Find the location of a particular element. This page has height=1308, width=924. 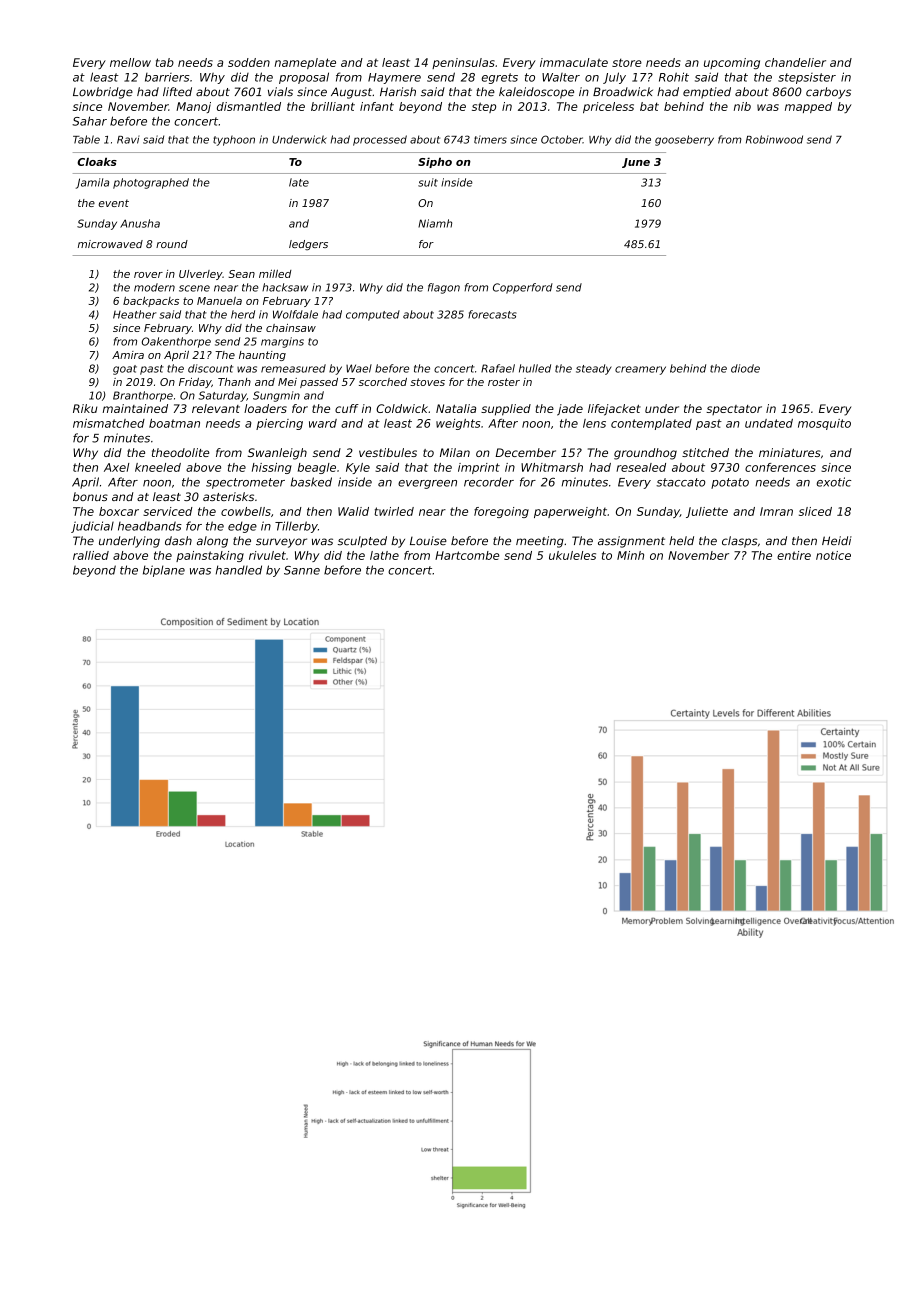

diode is located at coordinates (745, 368).
